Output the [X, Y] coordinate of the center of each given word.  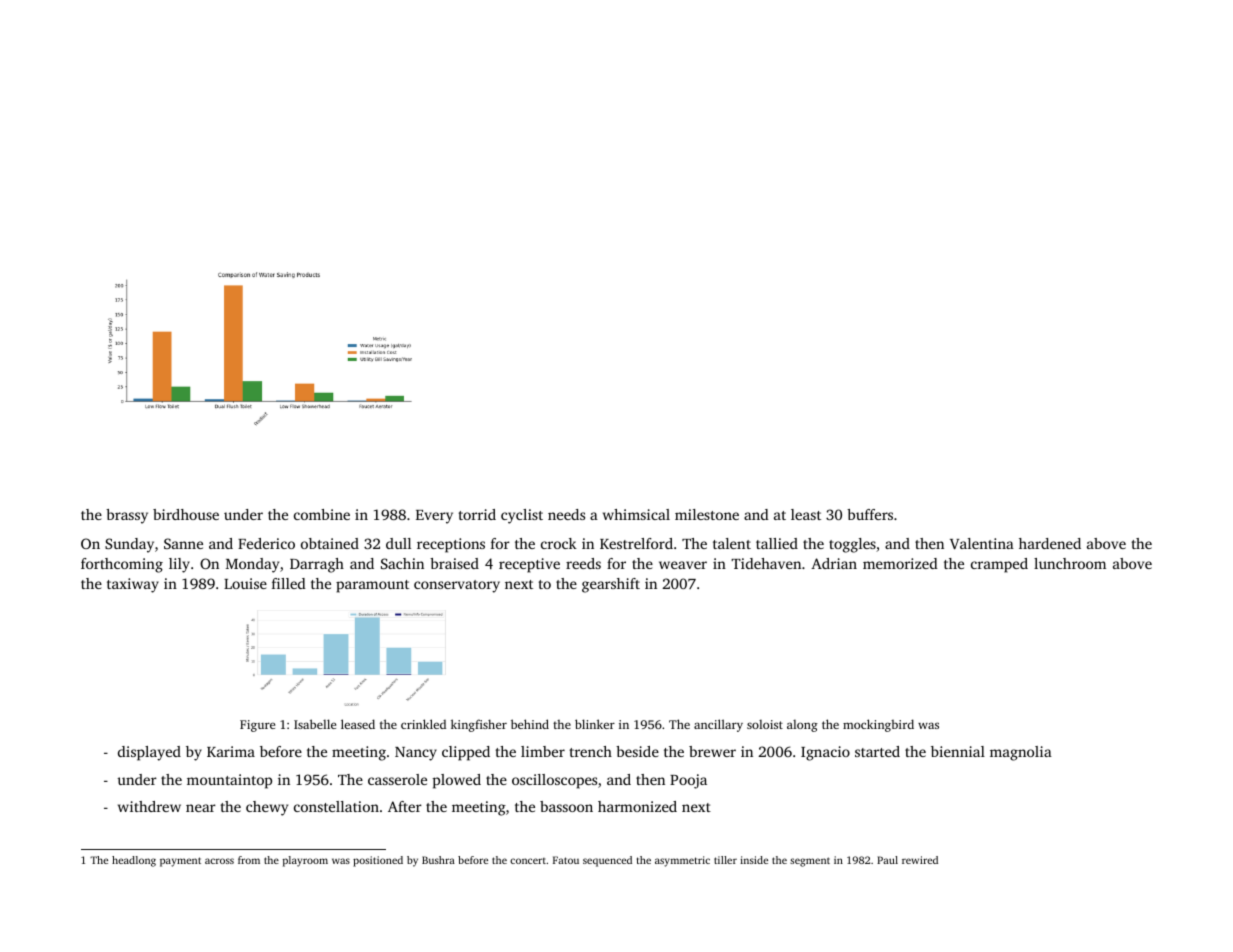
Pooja [688, 781]
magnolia [1021, 753]
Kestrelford [636, 543]
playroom [305, 861]
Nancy [416, 754]
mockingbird [878, 725]
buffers [870, 514]
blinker [595, 724]
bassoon [566, 806]
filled [289, 583]
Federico [266, 543]
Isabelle [315, 724]
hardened [1050, 543]
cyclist [522, 516]
